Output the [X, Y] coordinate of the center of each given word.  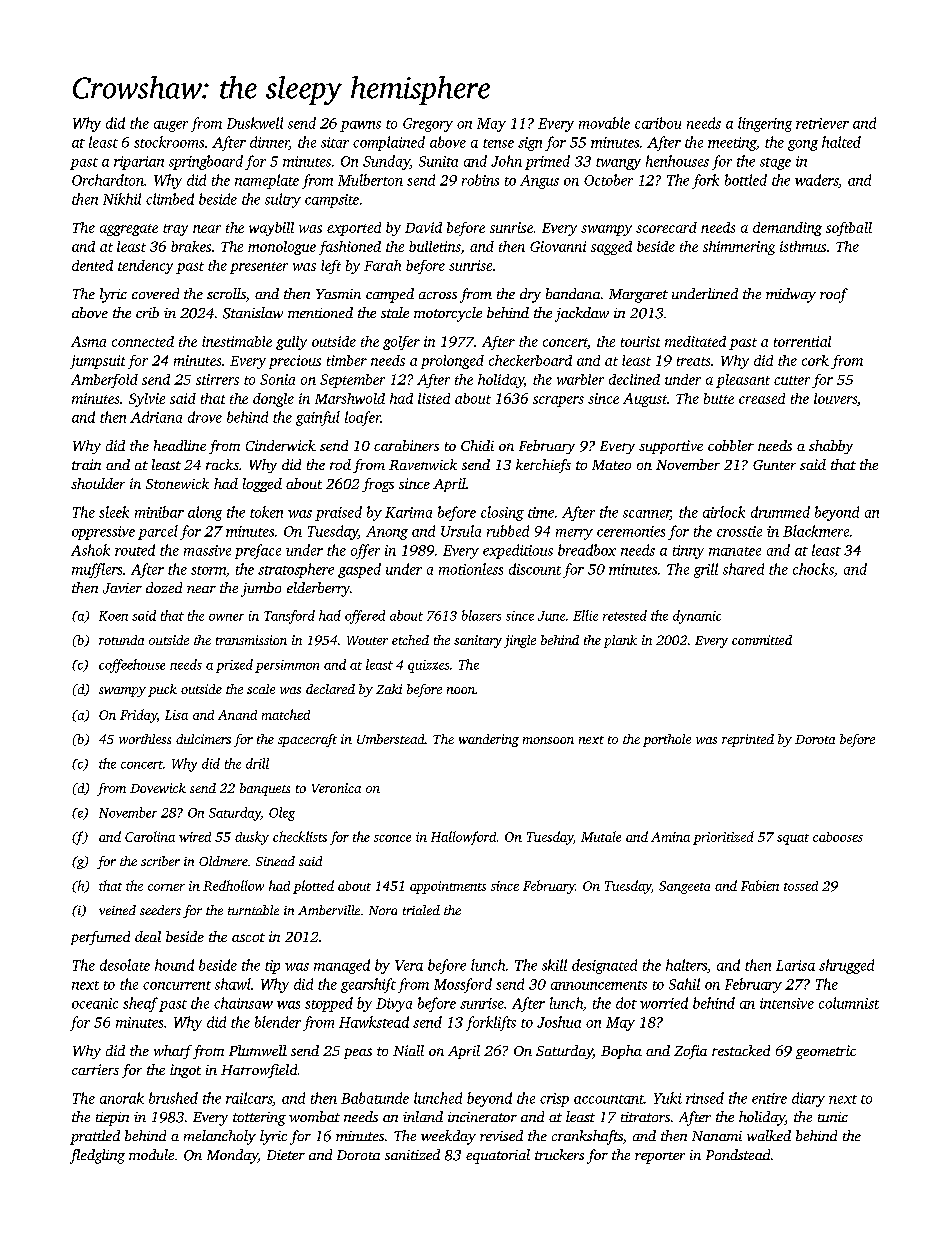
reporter [660, 1158]
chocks [813, 569]
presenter [259, 268]
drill [257, 763]
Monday [232, 1156]
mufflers [97, 570]
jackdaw [582, 314]
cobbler [731, 445]
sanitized [412, 1154]
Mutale [601, 836]
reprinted [748, 740]
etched [410, 640]
